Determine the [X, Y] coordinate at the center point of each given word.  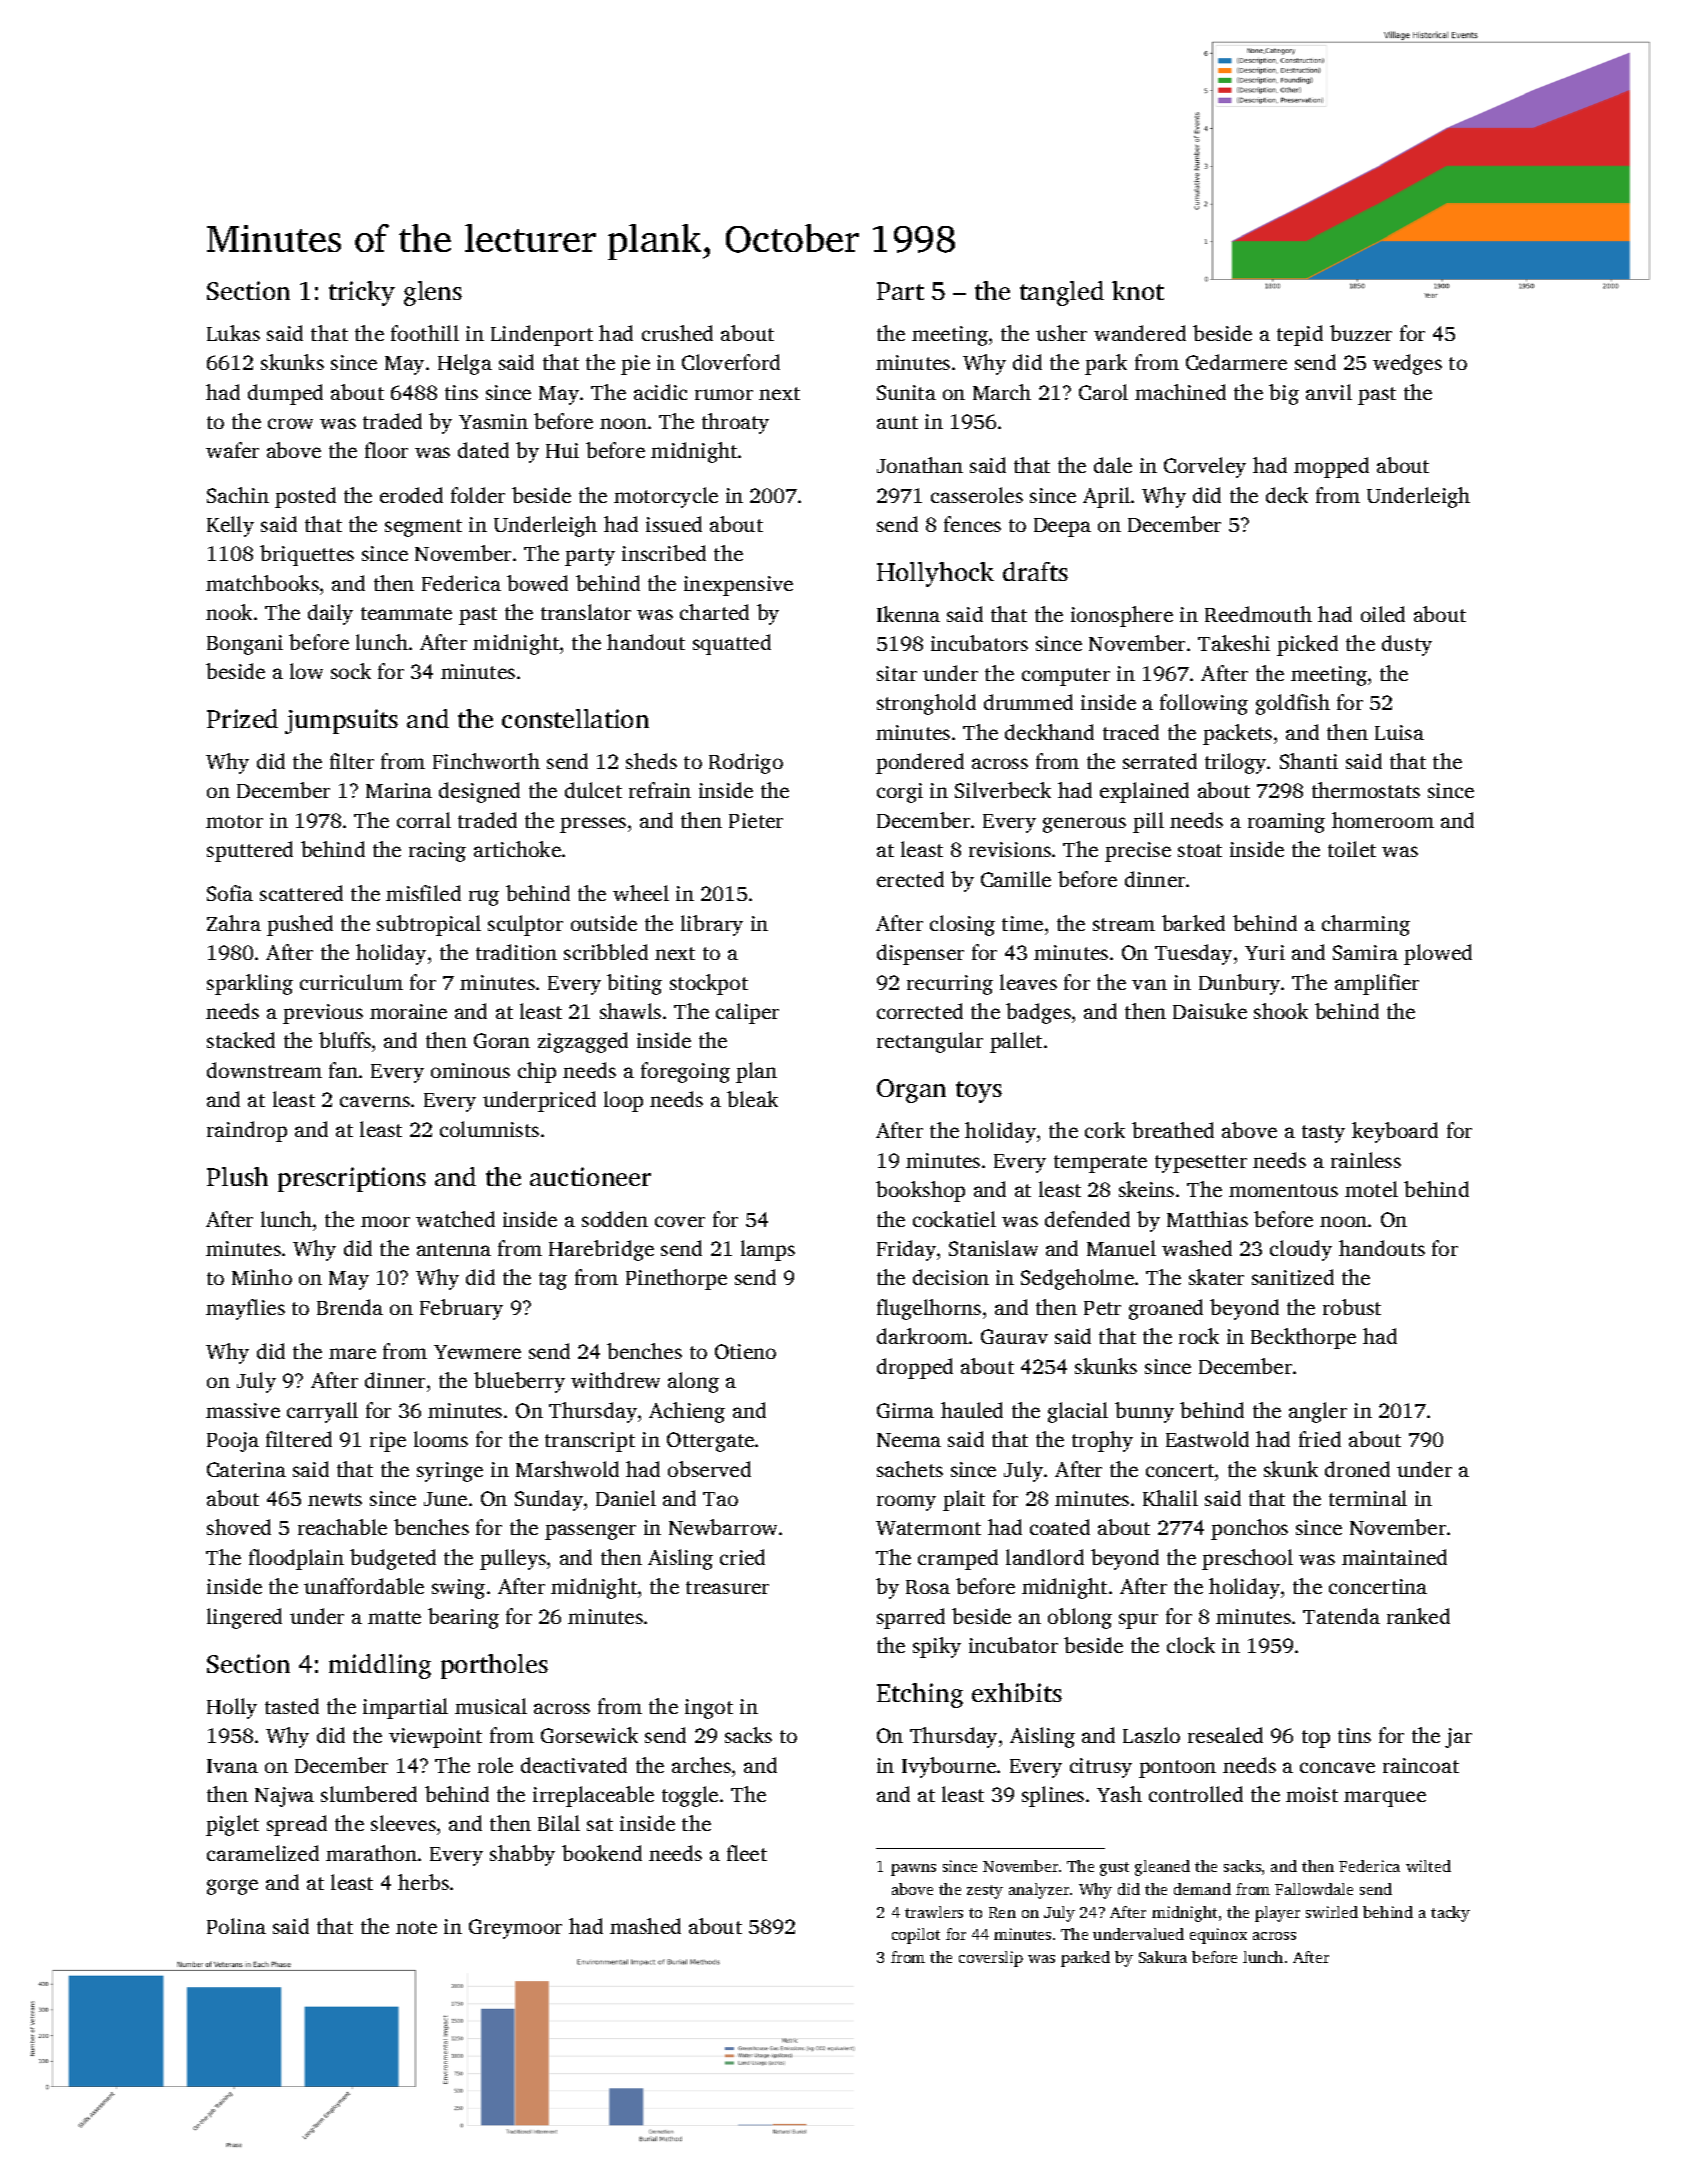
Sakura [1163, 1957]
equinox [1218, 1936]
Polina [236, 1926]
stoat [1200, 850]
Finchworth [486, 761]
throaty [735, 423]
